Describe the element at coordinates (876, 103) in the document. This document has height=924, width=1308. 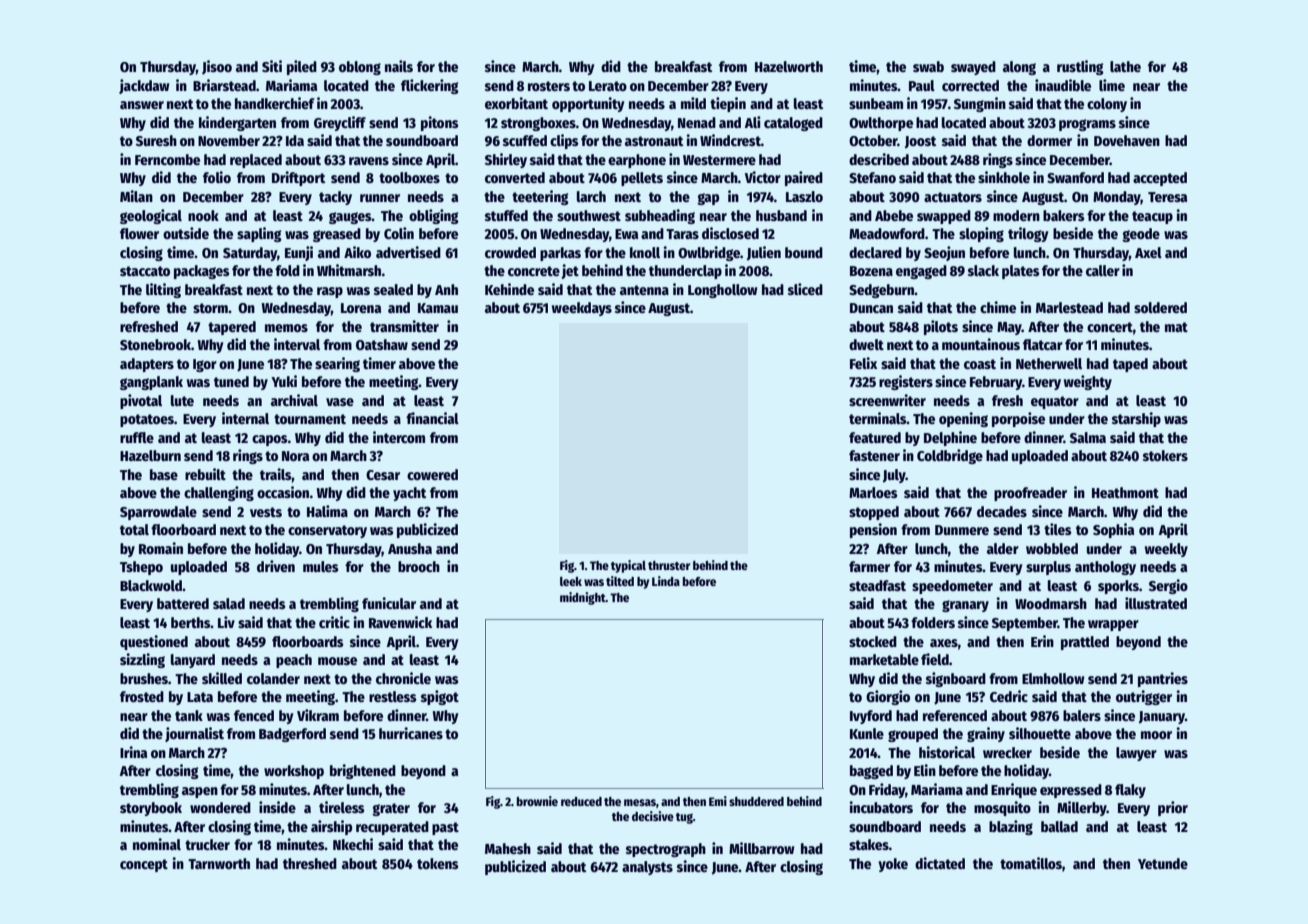
I see `sunbeam` at that location.
